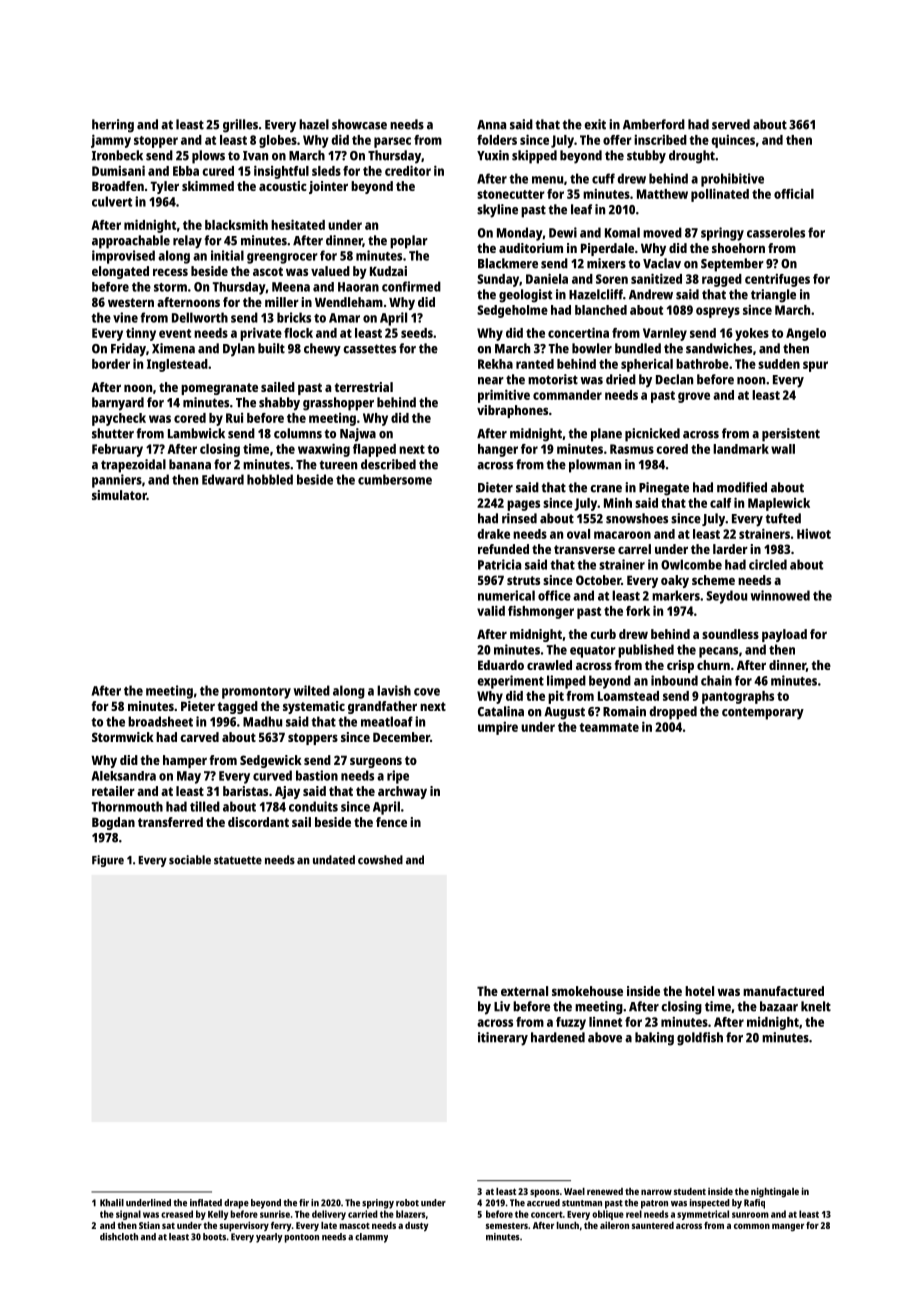 This page has width=924, height=1314. What do you see at coordinates (111, 364) in the page?
I see `border` at bounding box center [111, 364].
